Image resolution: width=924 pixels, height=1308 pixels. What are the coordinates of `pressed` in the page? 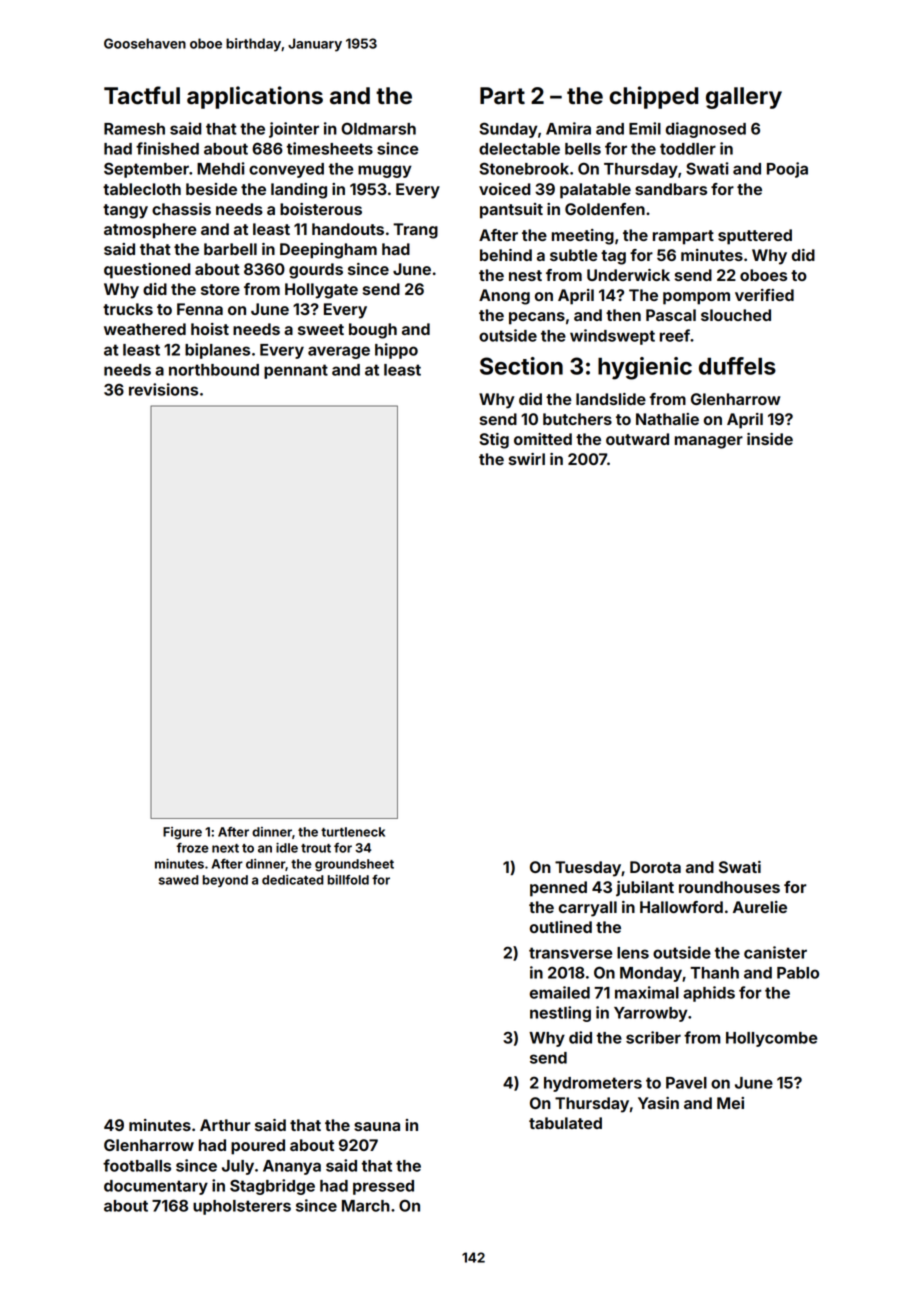 It's located at (383, 1187).
